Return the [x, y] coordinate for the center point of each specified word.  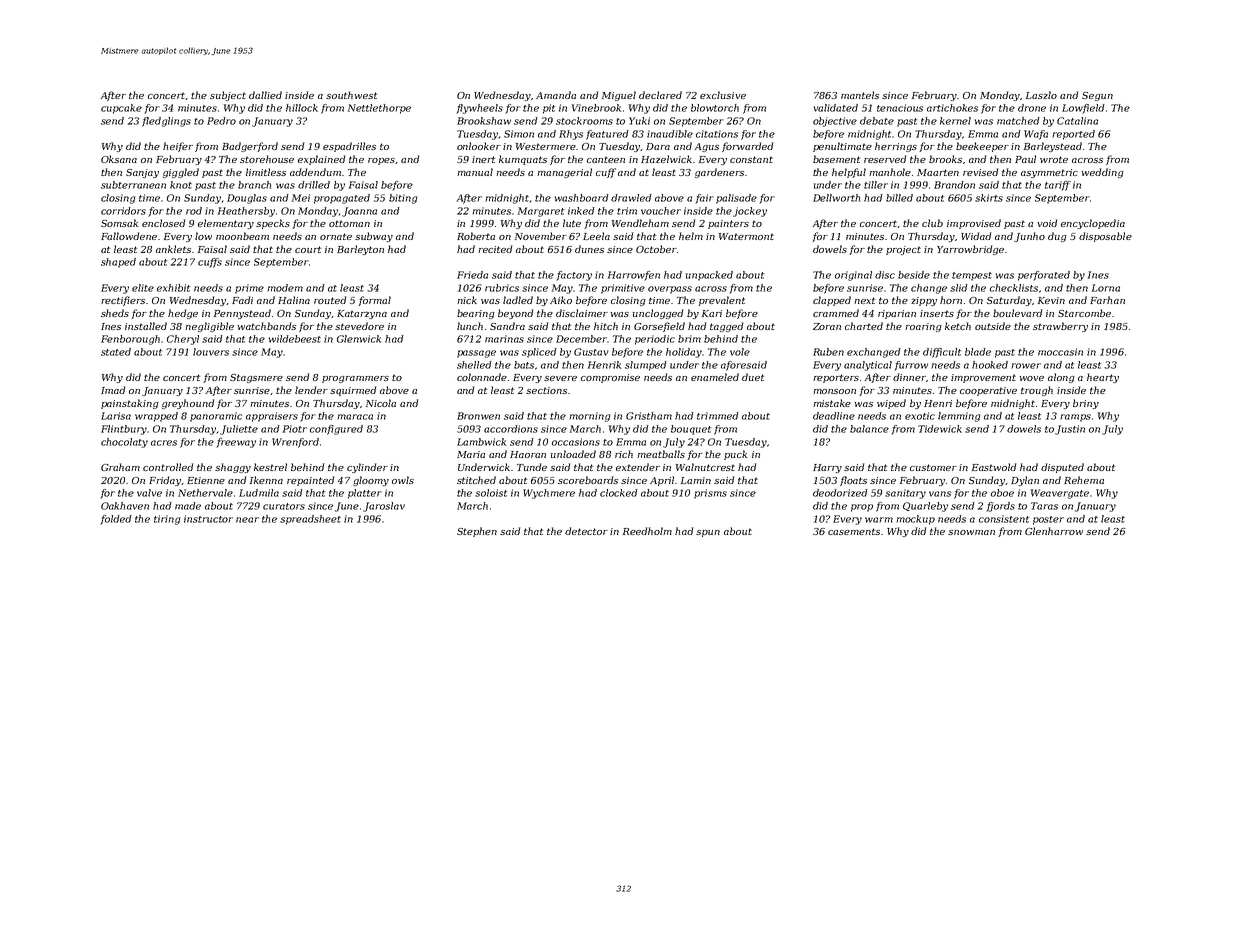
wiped [891, 404]
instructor [208, 519]
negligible [209, 327]
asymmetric [1049, 173]
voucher [661, 211]
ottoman [349, 223]
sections [546, 390]
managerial [564, 173]
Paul [1025, 159]
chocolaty [124, 443]
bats [524, 365]
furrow [911, 366]
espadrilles [349, 147]
